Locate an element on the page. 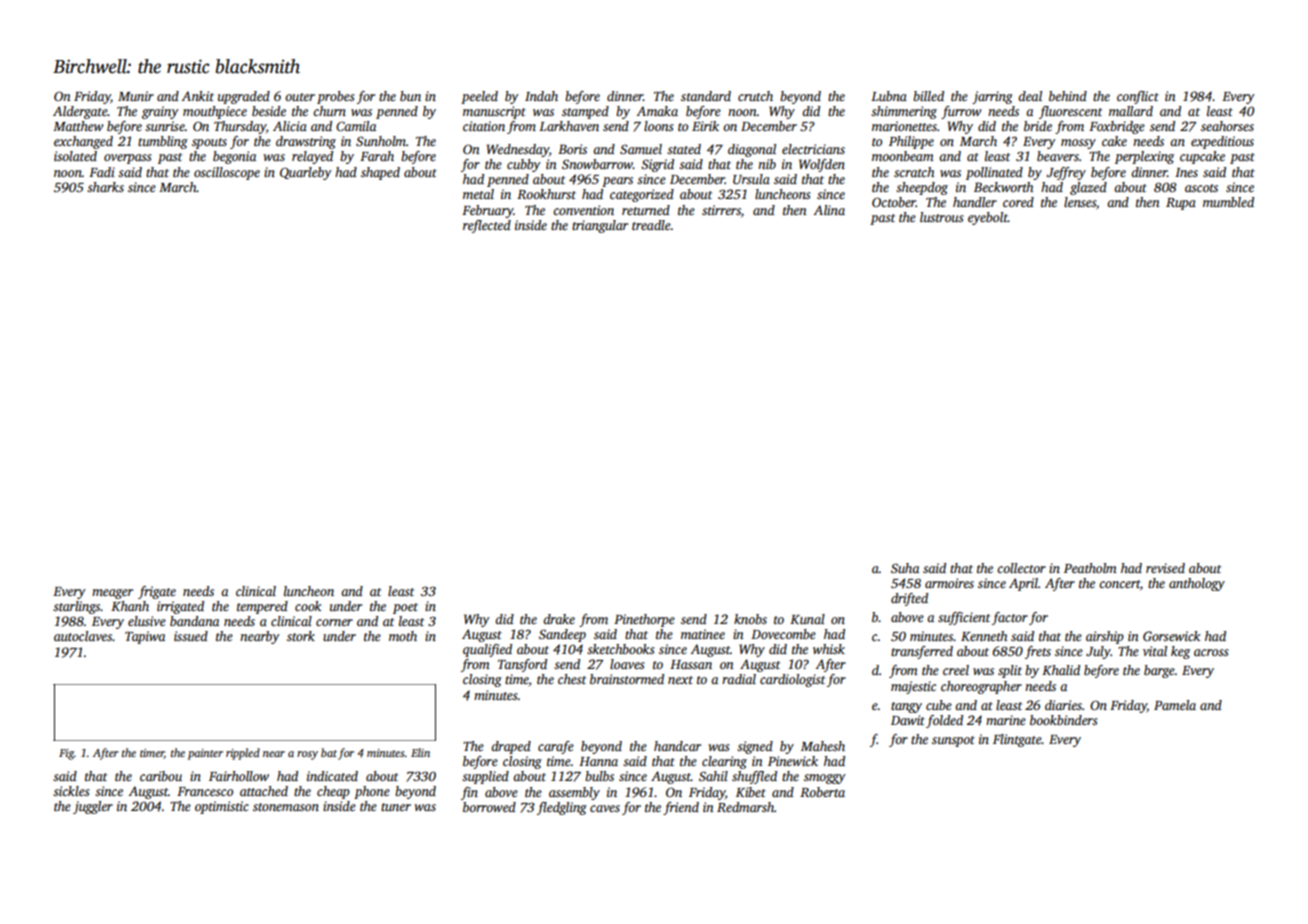  cook is located at coordinates (308, 606).
